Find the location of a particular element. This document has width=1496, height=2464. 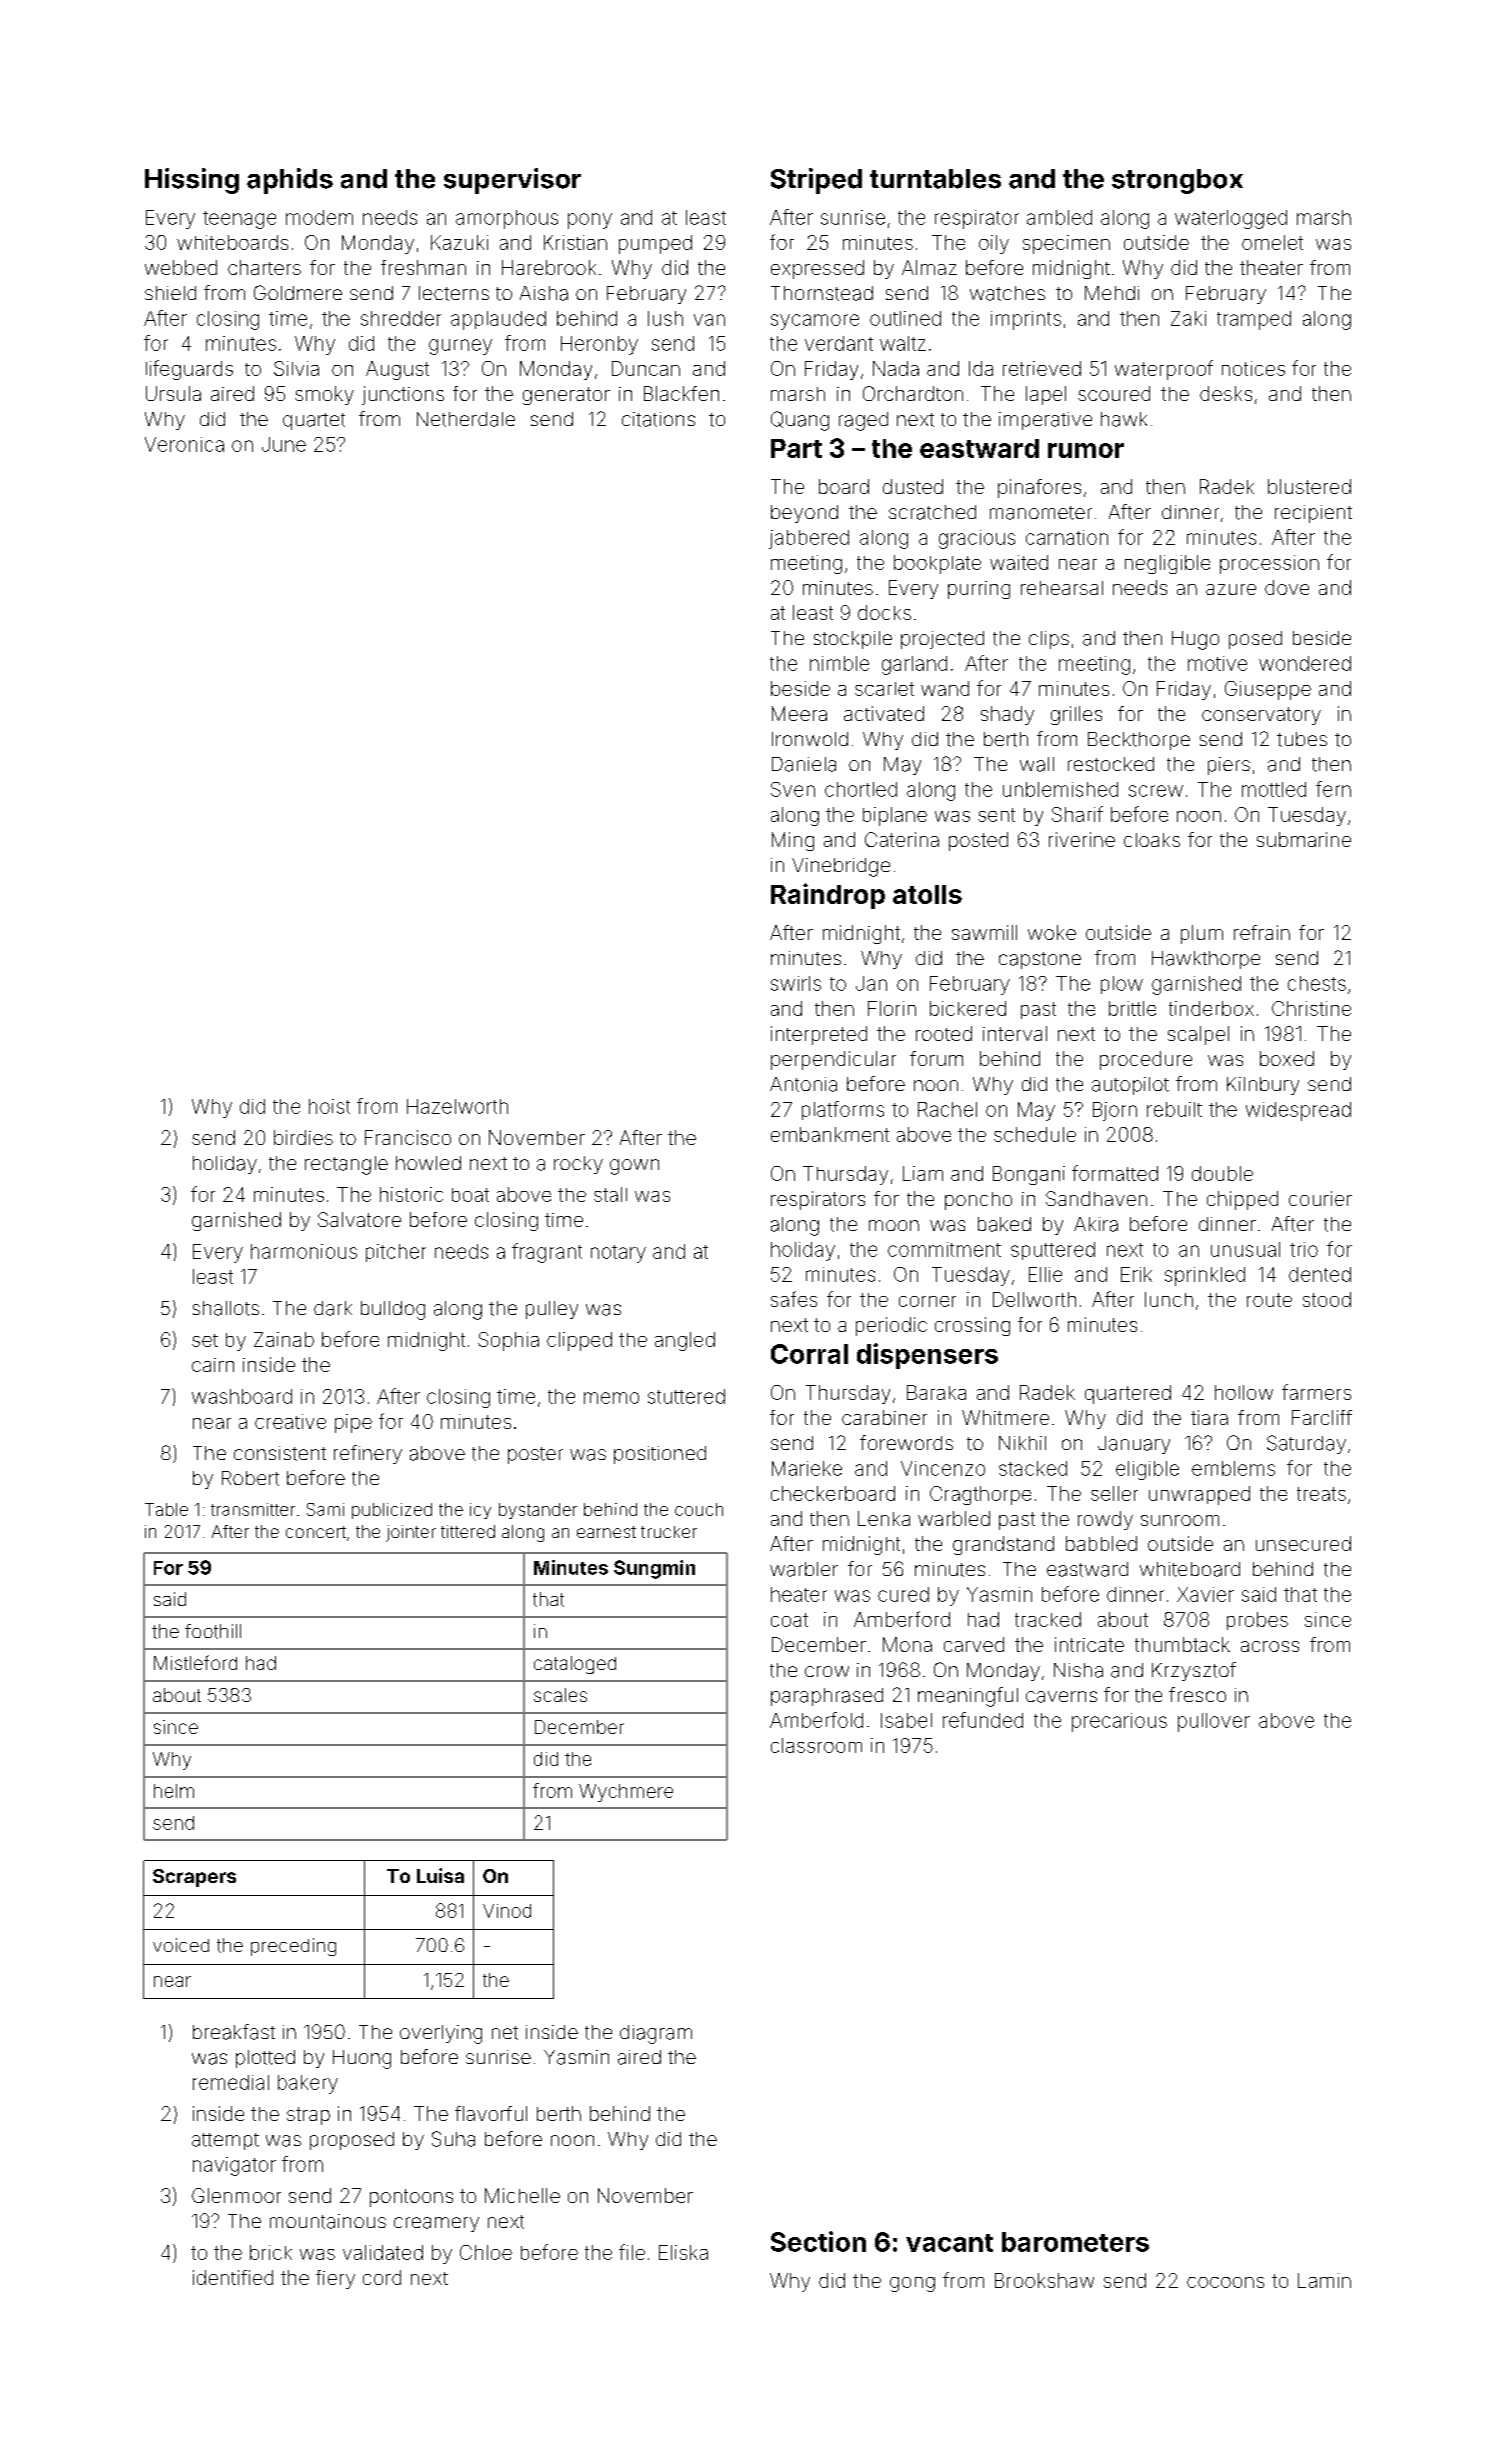

Hazelworth is located at coordinates (457, 1106).
